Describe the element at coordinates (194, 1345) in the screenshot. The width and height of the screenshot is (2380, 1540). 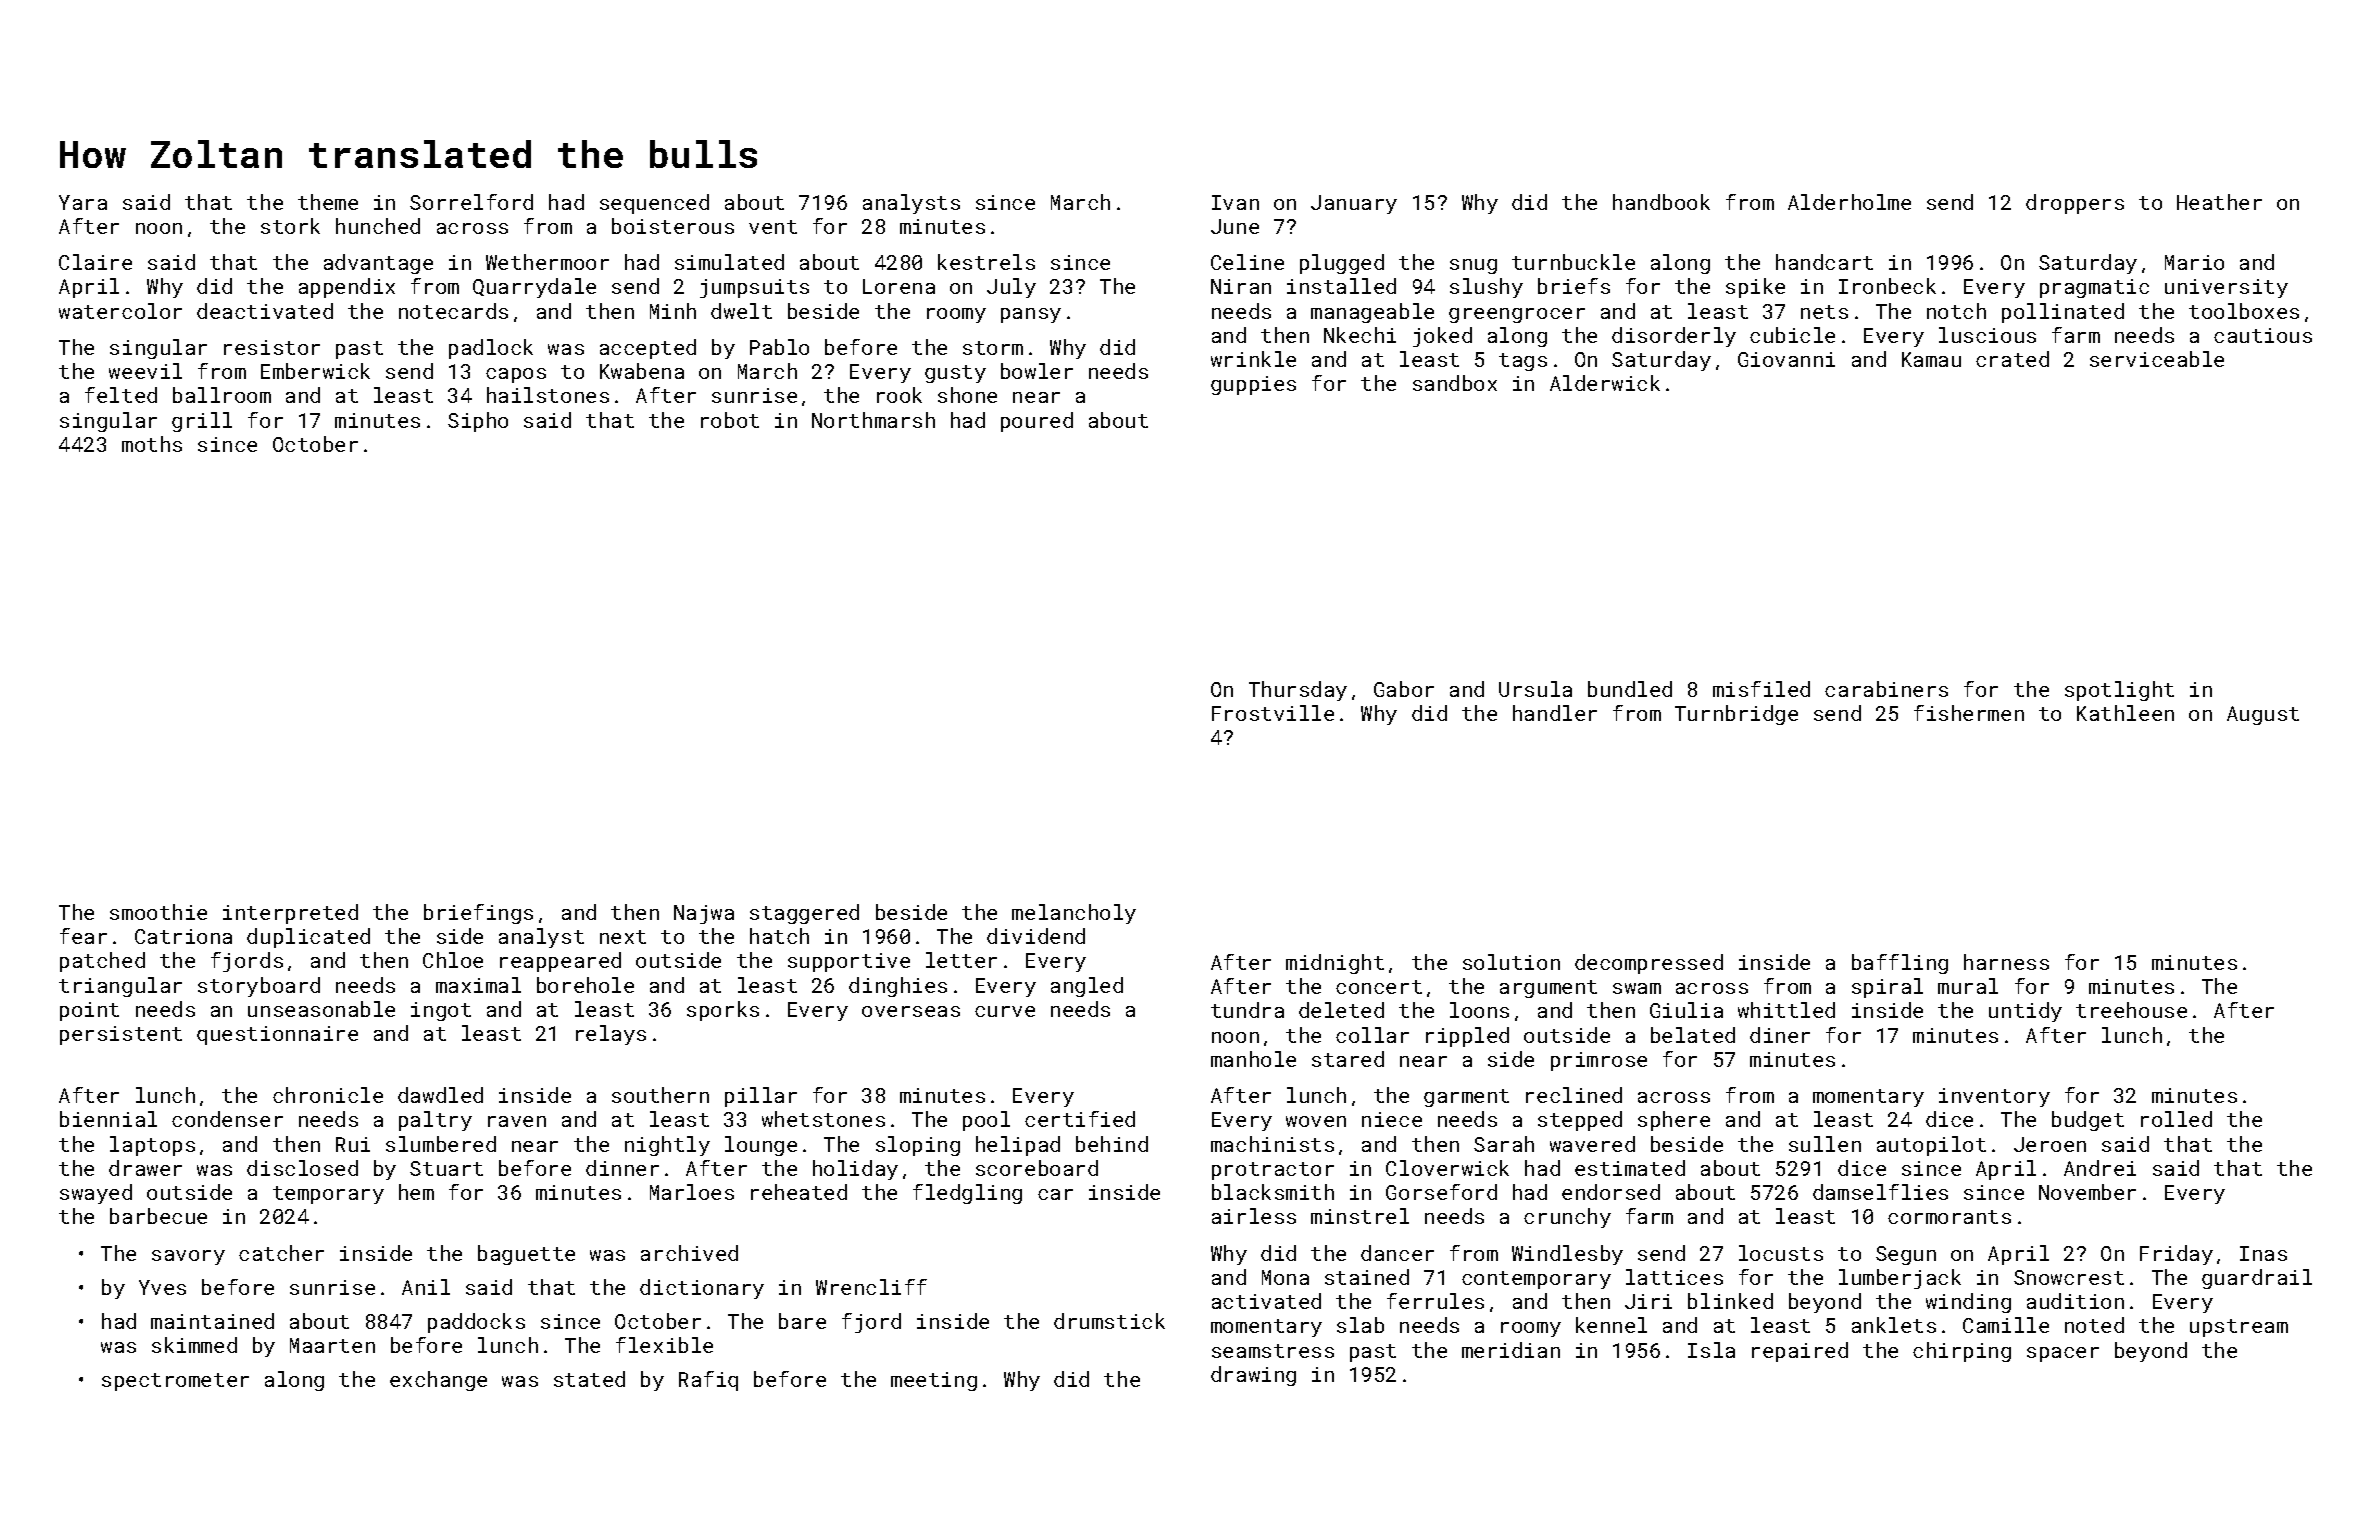
I see `skimmed` at that location.
